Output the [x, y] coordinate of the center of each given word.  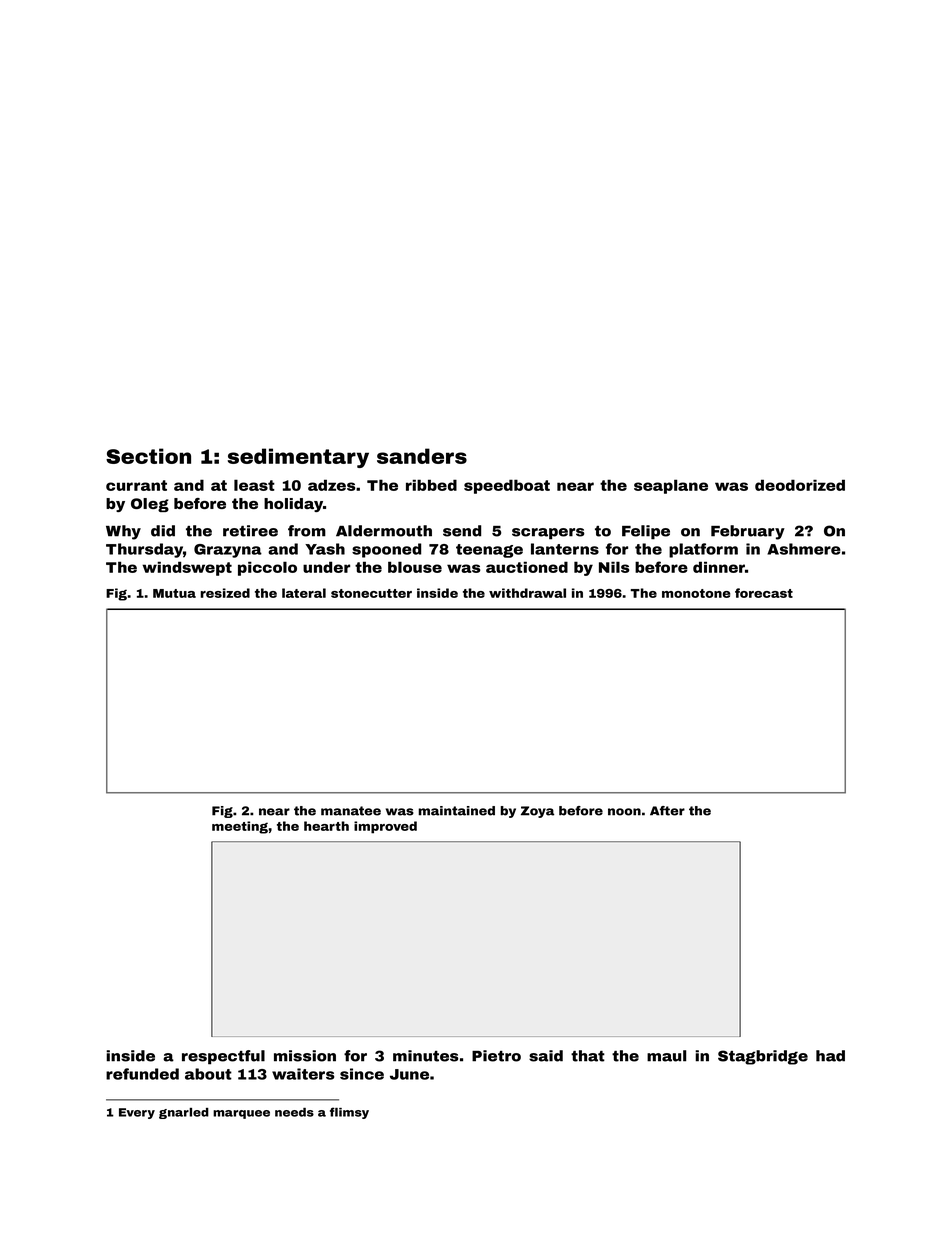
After [667, 811]
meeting [240, 827]
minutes [425, 1056]
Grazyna [228, 551]
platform [703, 550]
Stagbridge [763, 1057]
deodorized [800, 485]
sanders [422, 456]
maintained [456, 811]
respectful [223, 1057]
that [588, 1056]
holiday [293, 505]
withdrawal [527, 593]
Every [137, 1113]
